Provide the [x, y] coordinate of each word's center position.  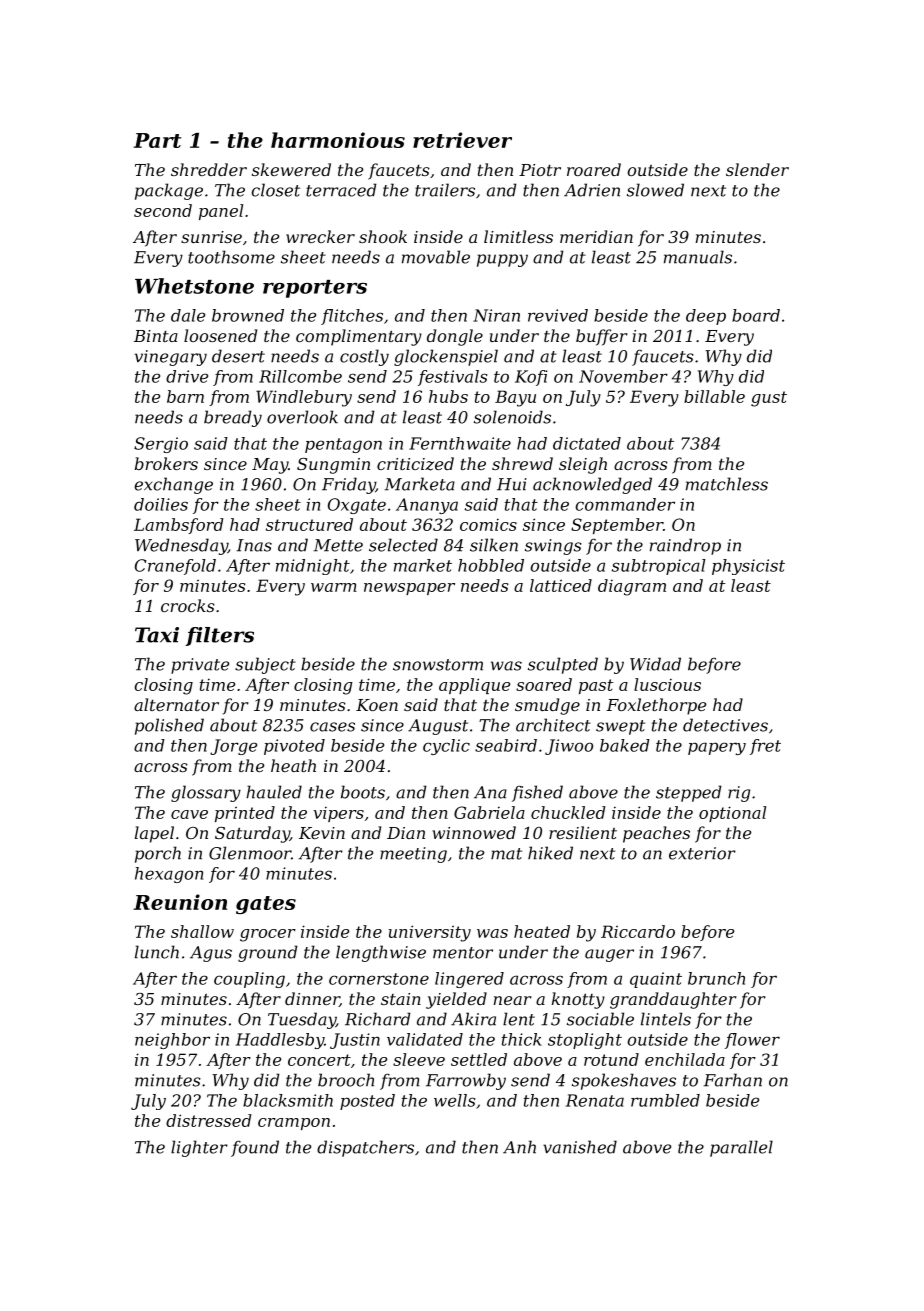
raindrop [685, 546]
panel [221, 212]
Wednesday [181, 546]
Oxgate [357, 506]
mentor [463, 953]
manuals [698, 257]
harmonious [338, 140]
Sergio [161, 445]
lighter [199, 1148]
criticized [415, 464]
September [617, 526]
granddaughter [673, 1000]
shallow [202, 931]
